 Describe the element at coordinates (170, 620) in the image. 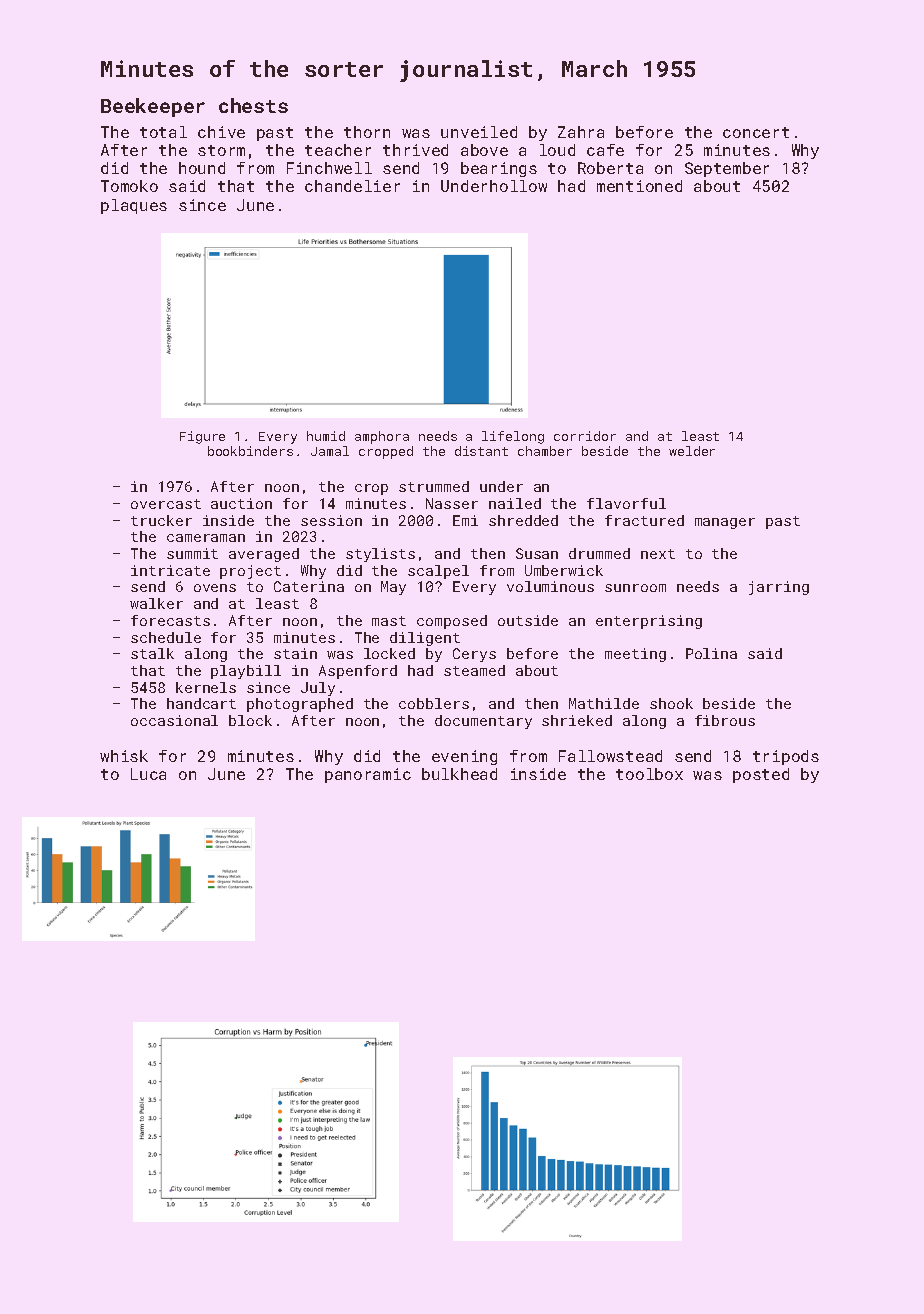

I see `forecasts` at that location.
